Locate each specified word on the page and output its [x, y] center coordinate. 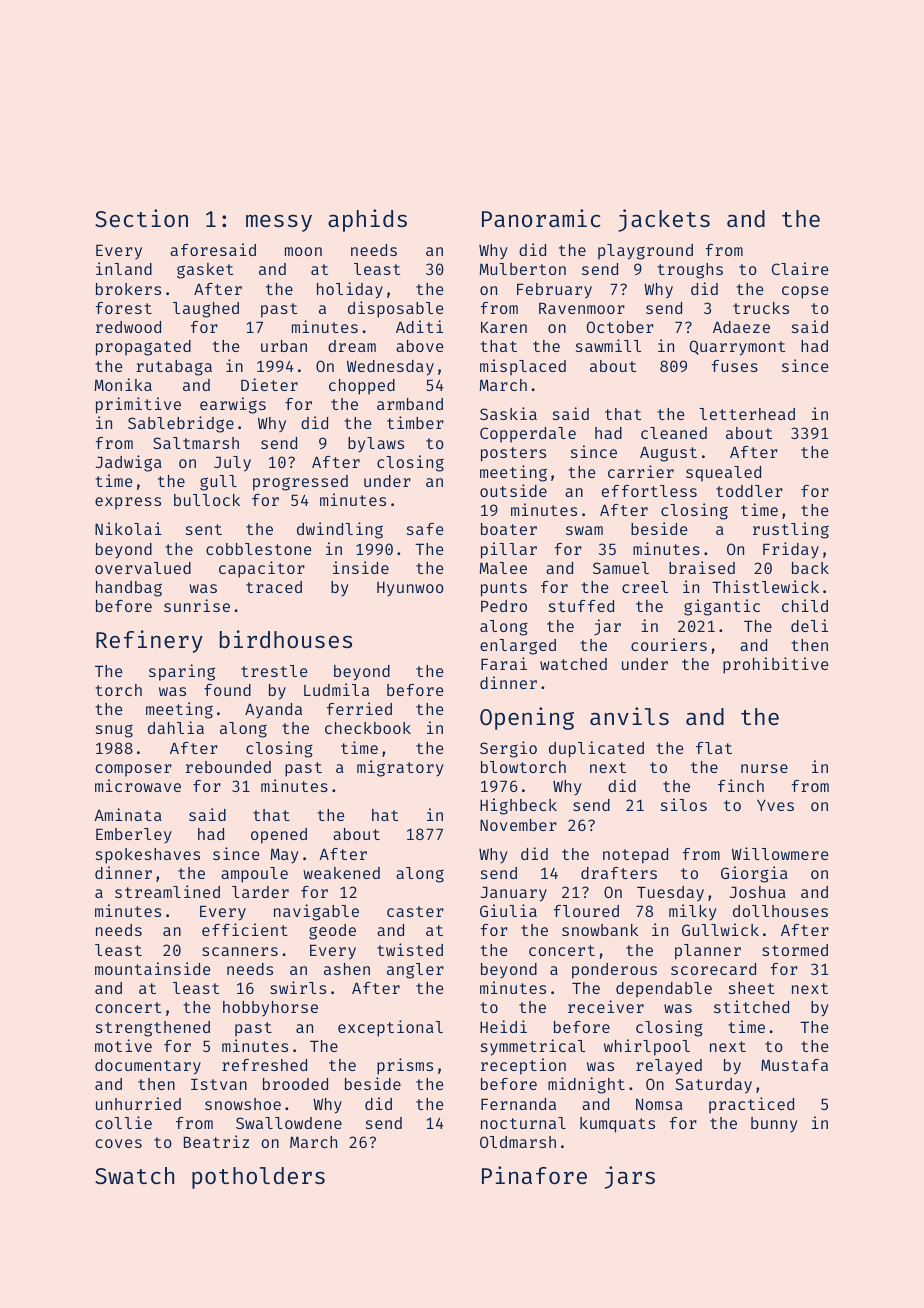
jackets [664, 220]
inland [124, 268]
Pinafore [534, 1175]
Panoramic [541, 218]
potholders [258, 1178]
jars [630, 1177]
